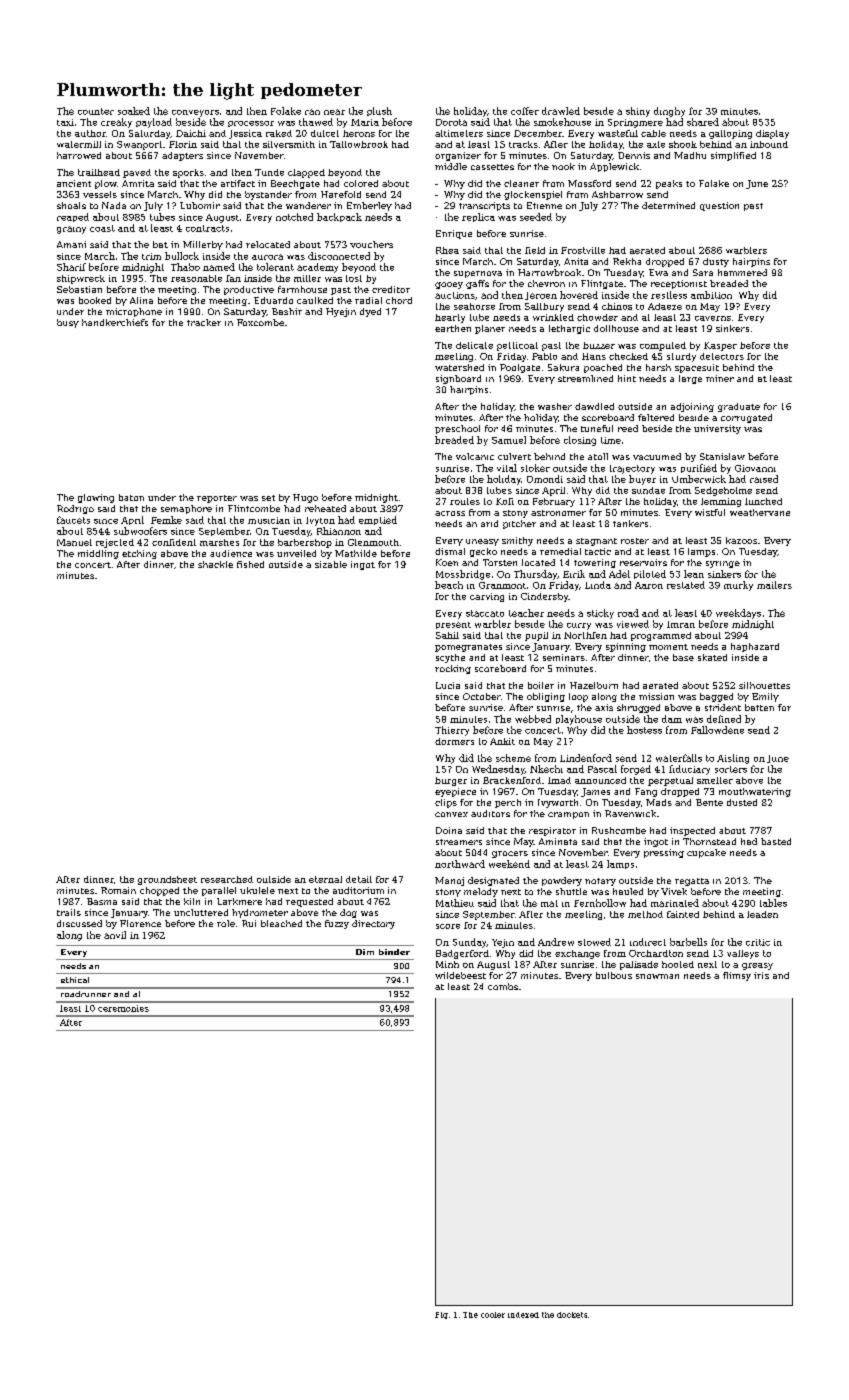  Describe the element at coordinates (441, 1315) in the screenshot. I see `Fig` at that location.
